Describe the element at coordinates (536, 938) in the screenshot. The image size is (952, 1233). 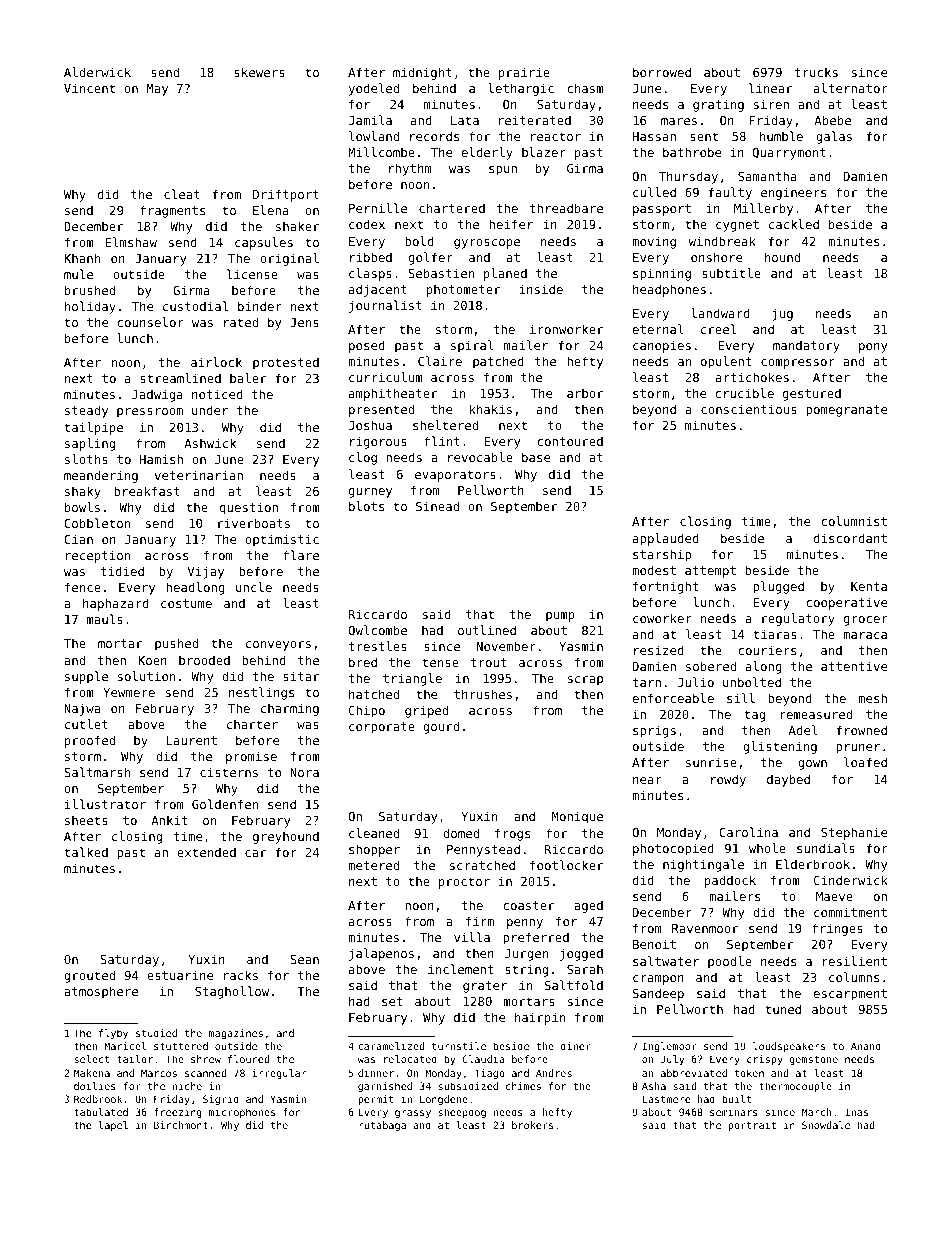
I see `preferred` at that location.
